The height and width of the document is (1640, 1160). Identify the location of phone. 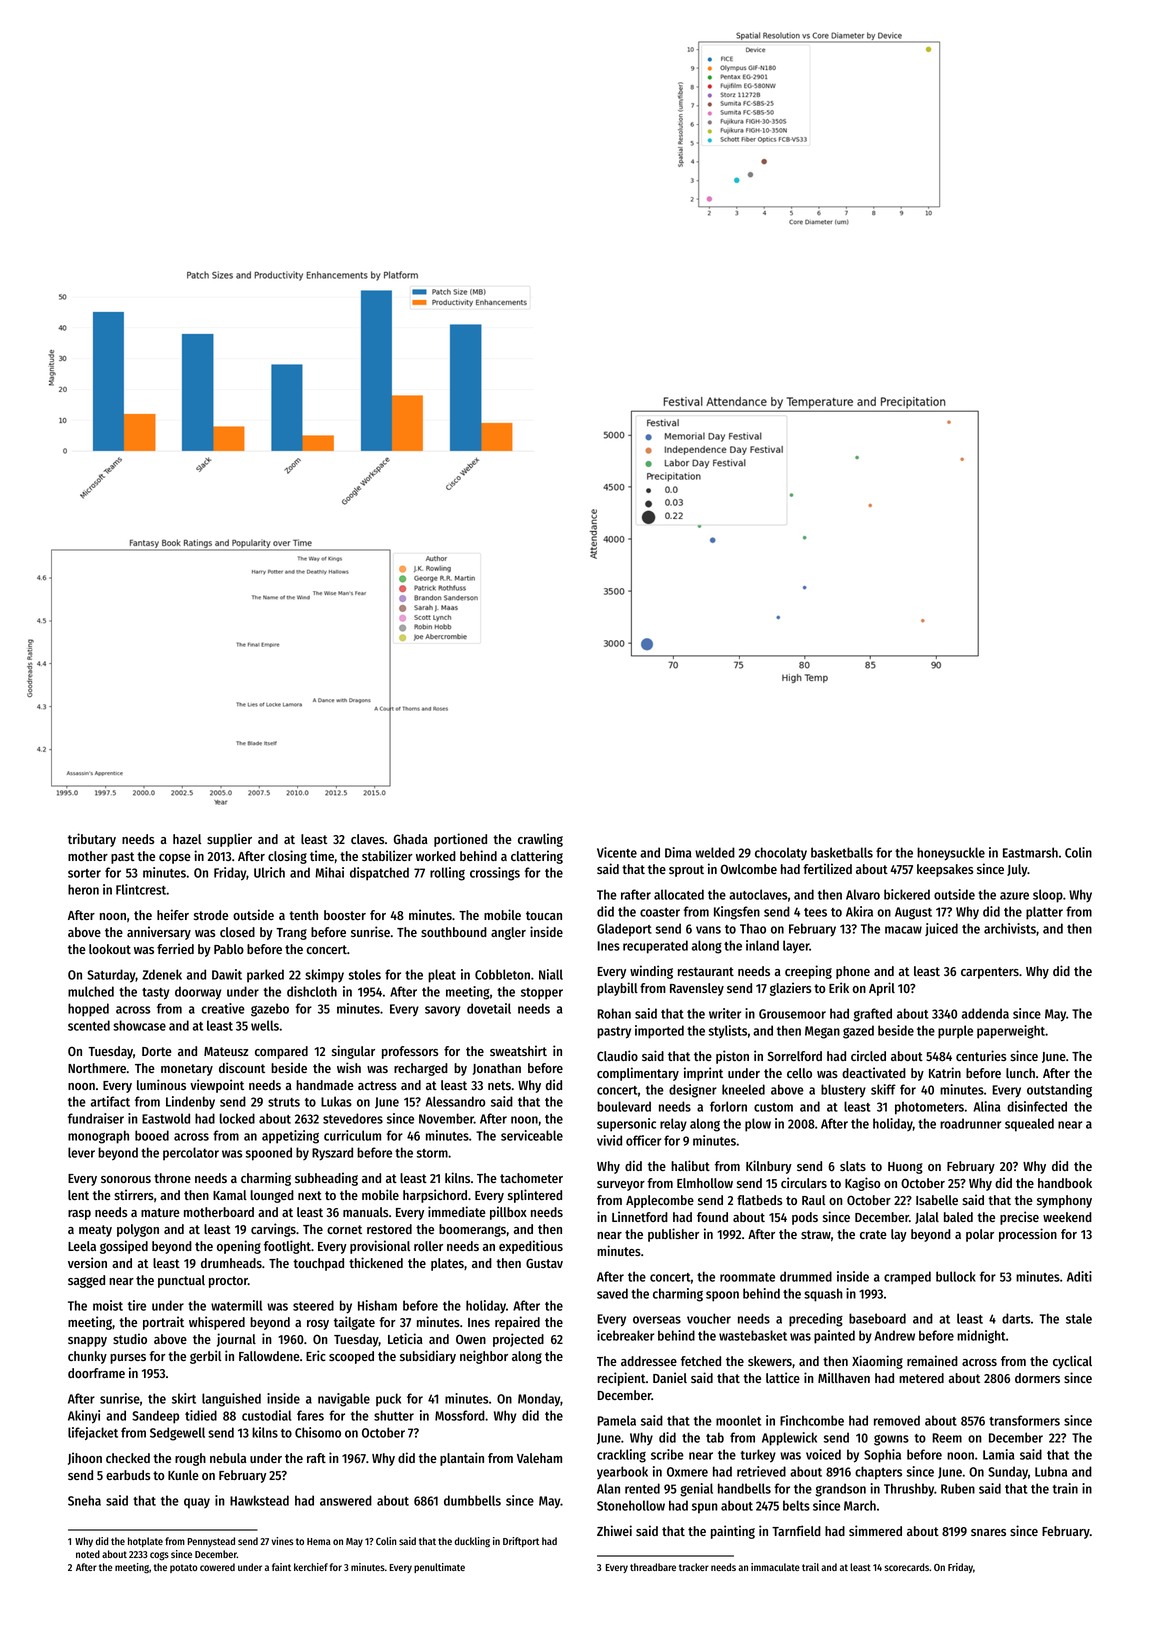
(853, 972).
